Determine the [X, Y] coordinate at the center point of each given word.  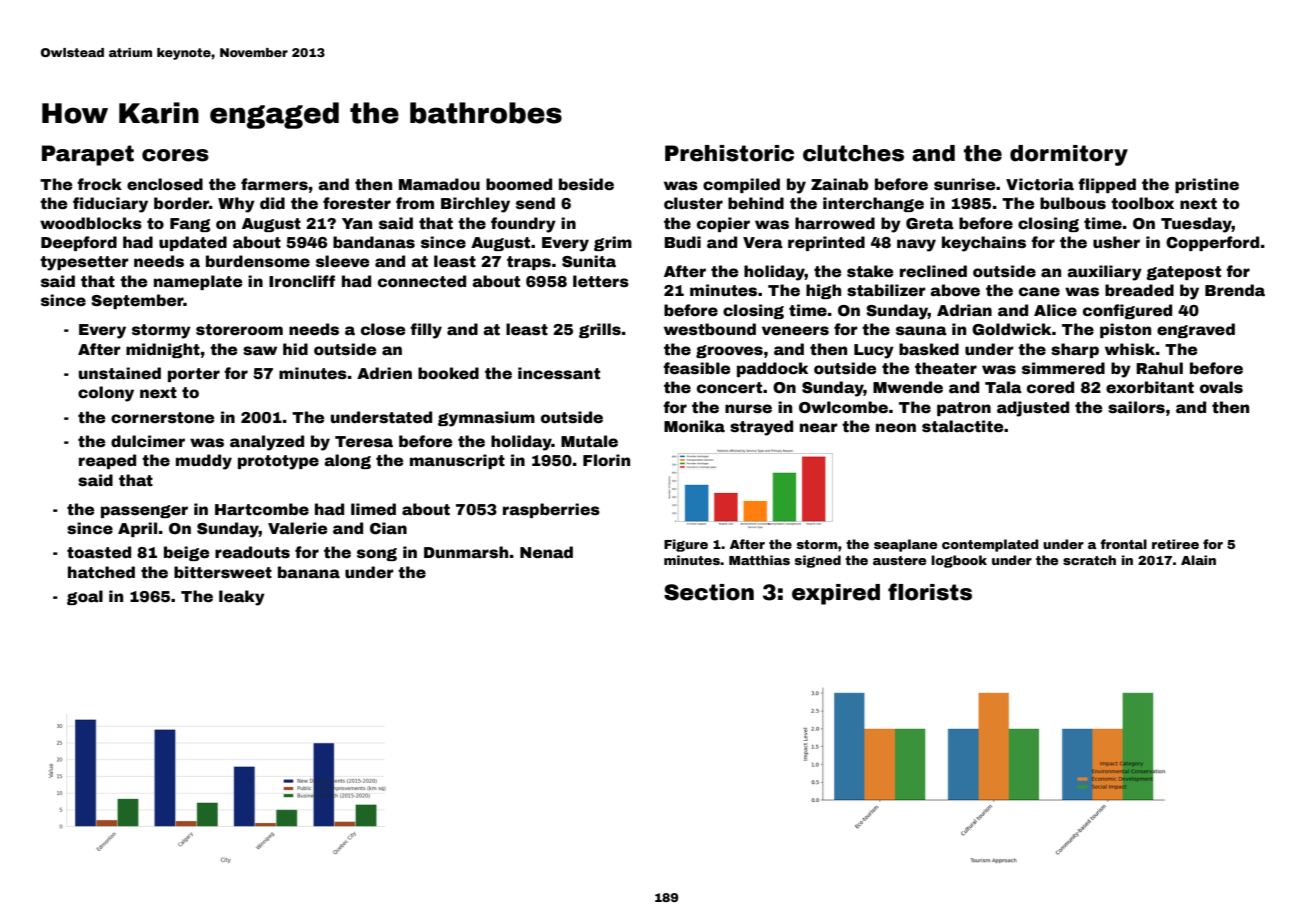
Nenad [546, 552]
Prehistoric [729, 153]
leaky [242, 598]
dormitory [1069, 155]
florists [930, 592]
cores [175, 155]
